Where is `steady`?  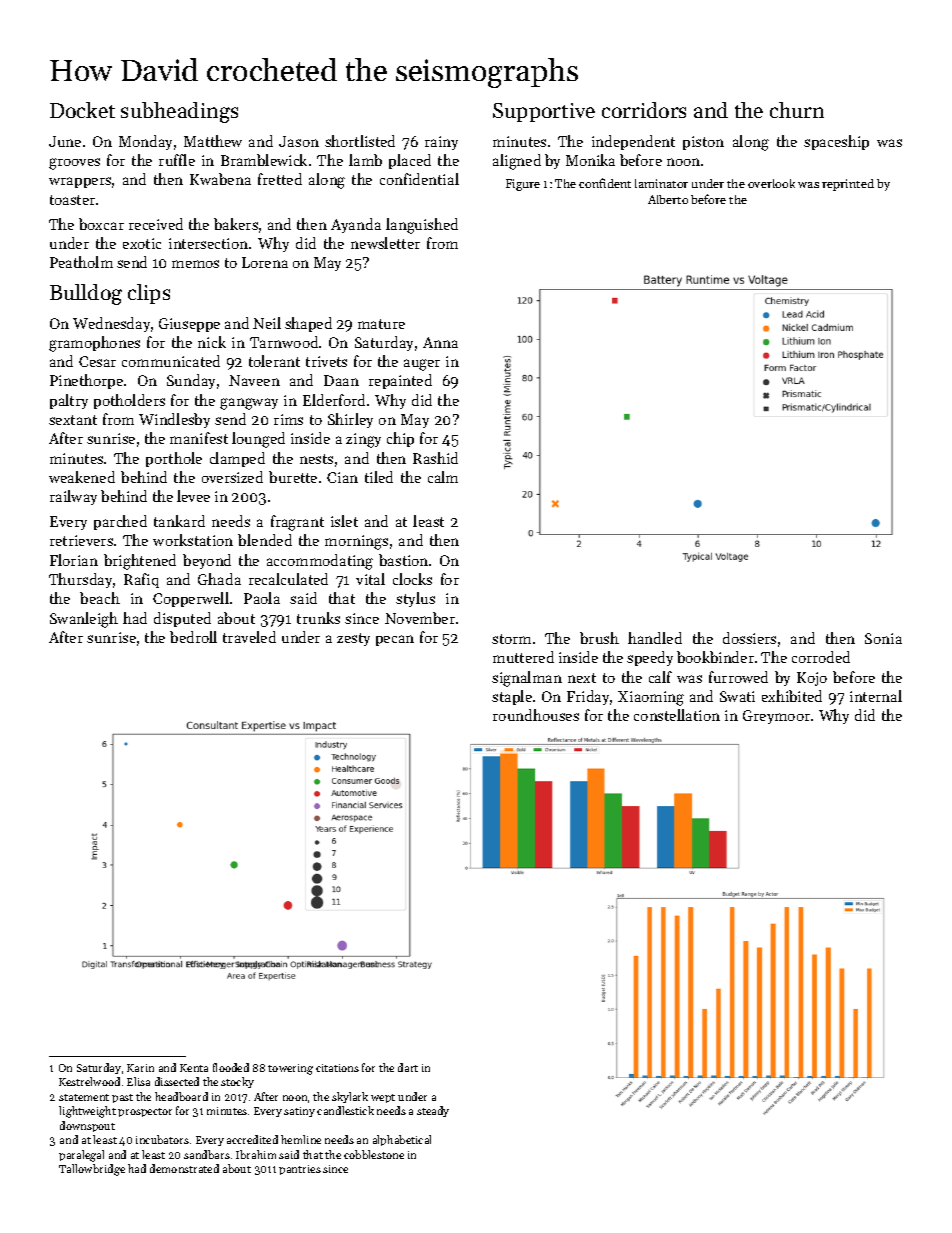
steady is located at coordinates (433, 1111).
